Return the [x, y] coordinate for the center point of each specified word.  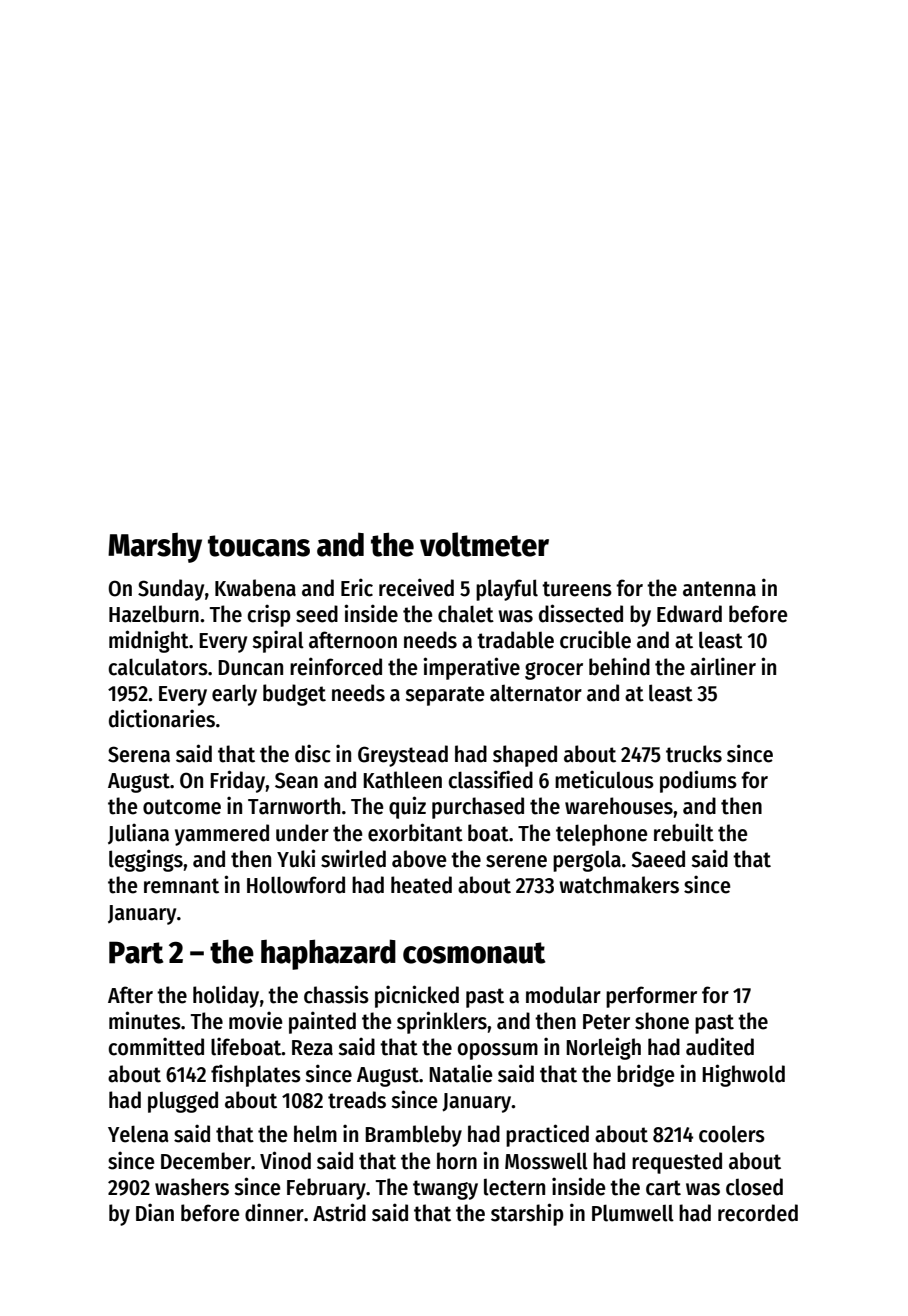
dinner [274, 1212]
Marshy [155, 548]
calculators [158, 667]
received [416, 587]
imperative [471, 668]
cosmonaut [474, 953]
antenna [719, 589]
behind [619, 666]
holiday [226, 996]
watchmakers [619, 885]
